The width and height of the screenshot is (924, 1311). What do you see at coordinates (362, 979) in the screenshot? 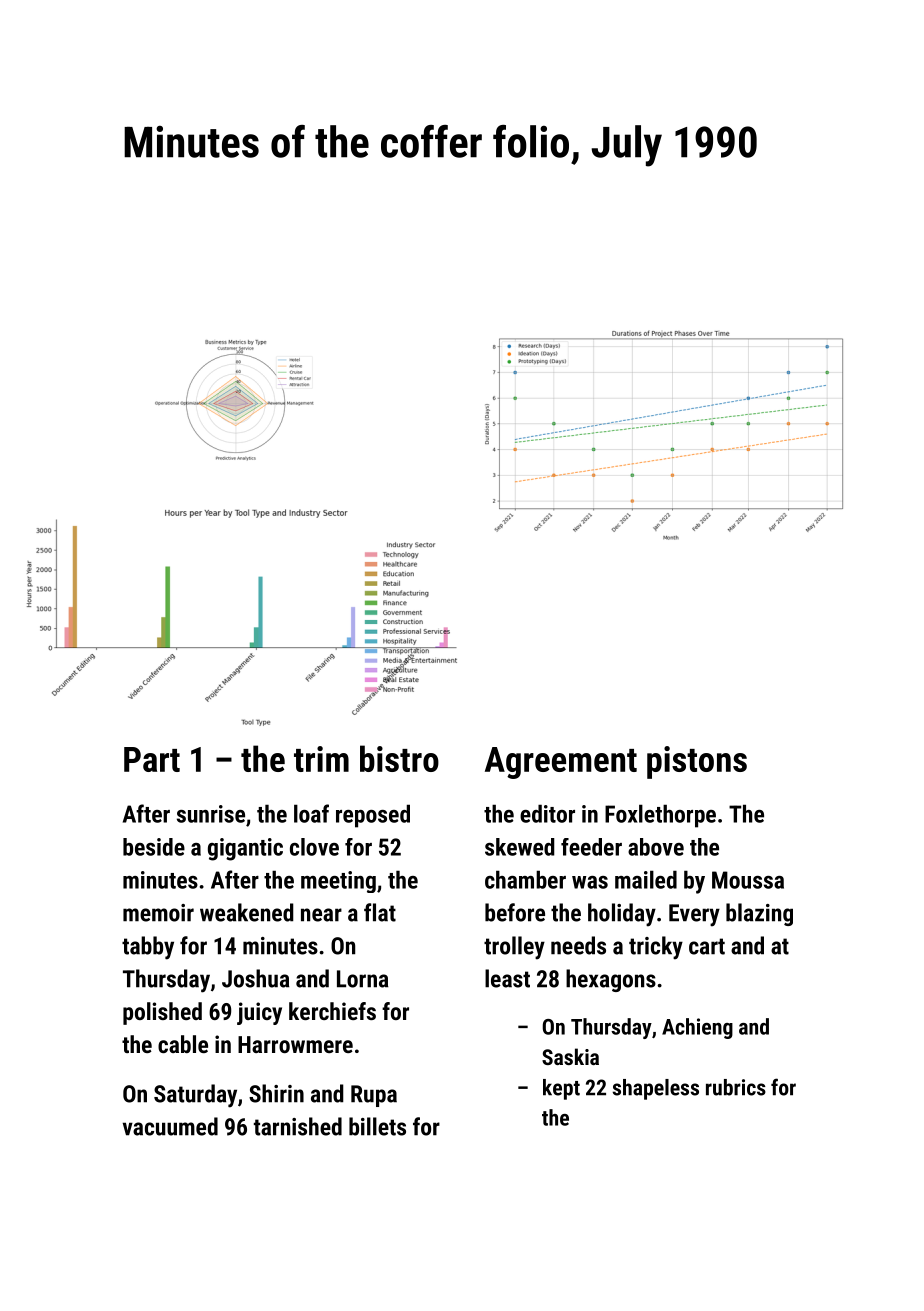
I see `Lorna` at bounding box center [362, 979].
